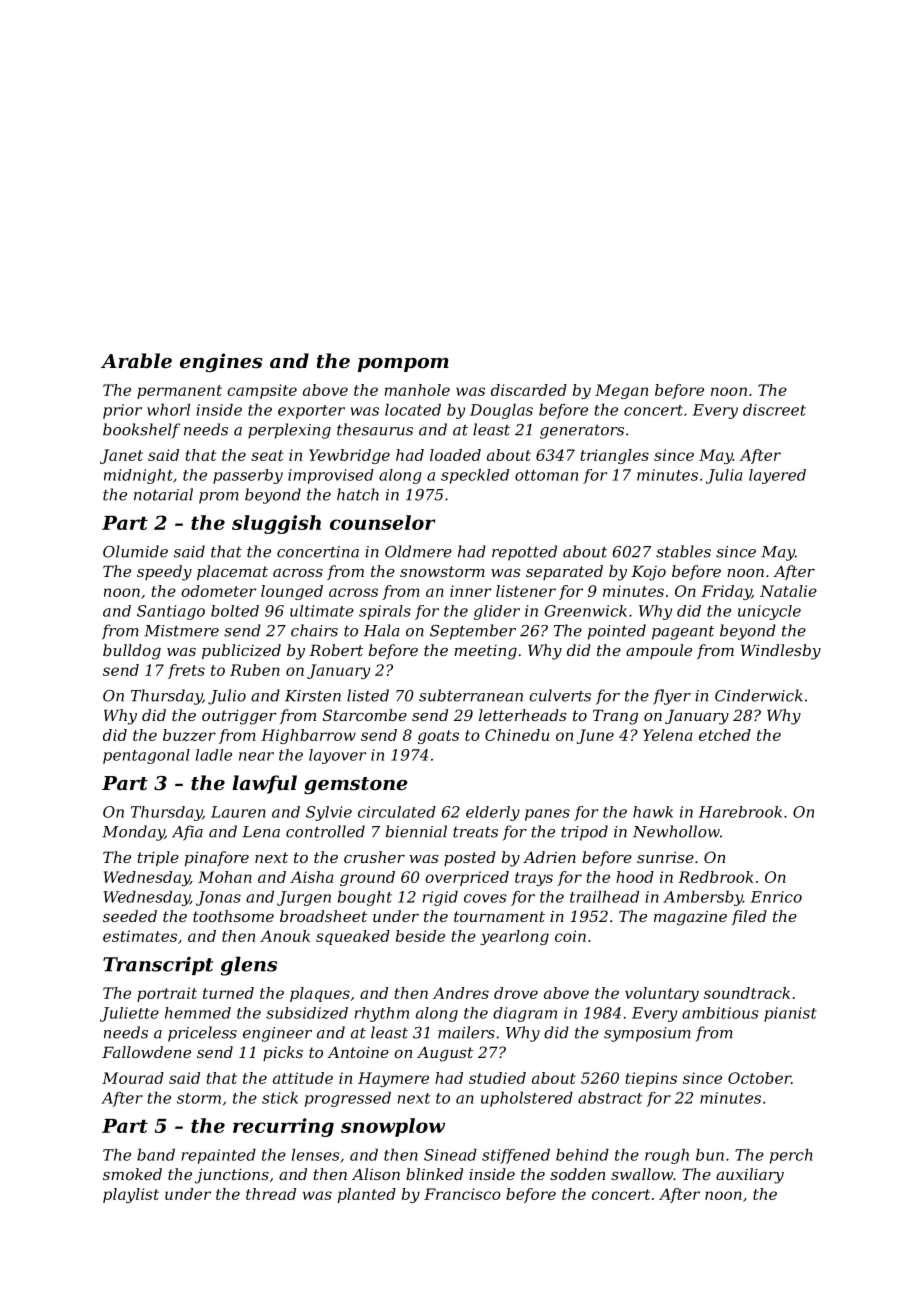 Image resolution: width=924 pixels, height=1311 pixels. I want to click on triangles, so click(615, 456).
